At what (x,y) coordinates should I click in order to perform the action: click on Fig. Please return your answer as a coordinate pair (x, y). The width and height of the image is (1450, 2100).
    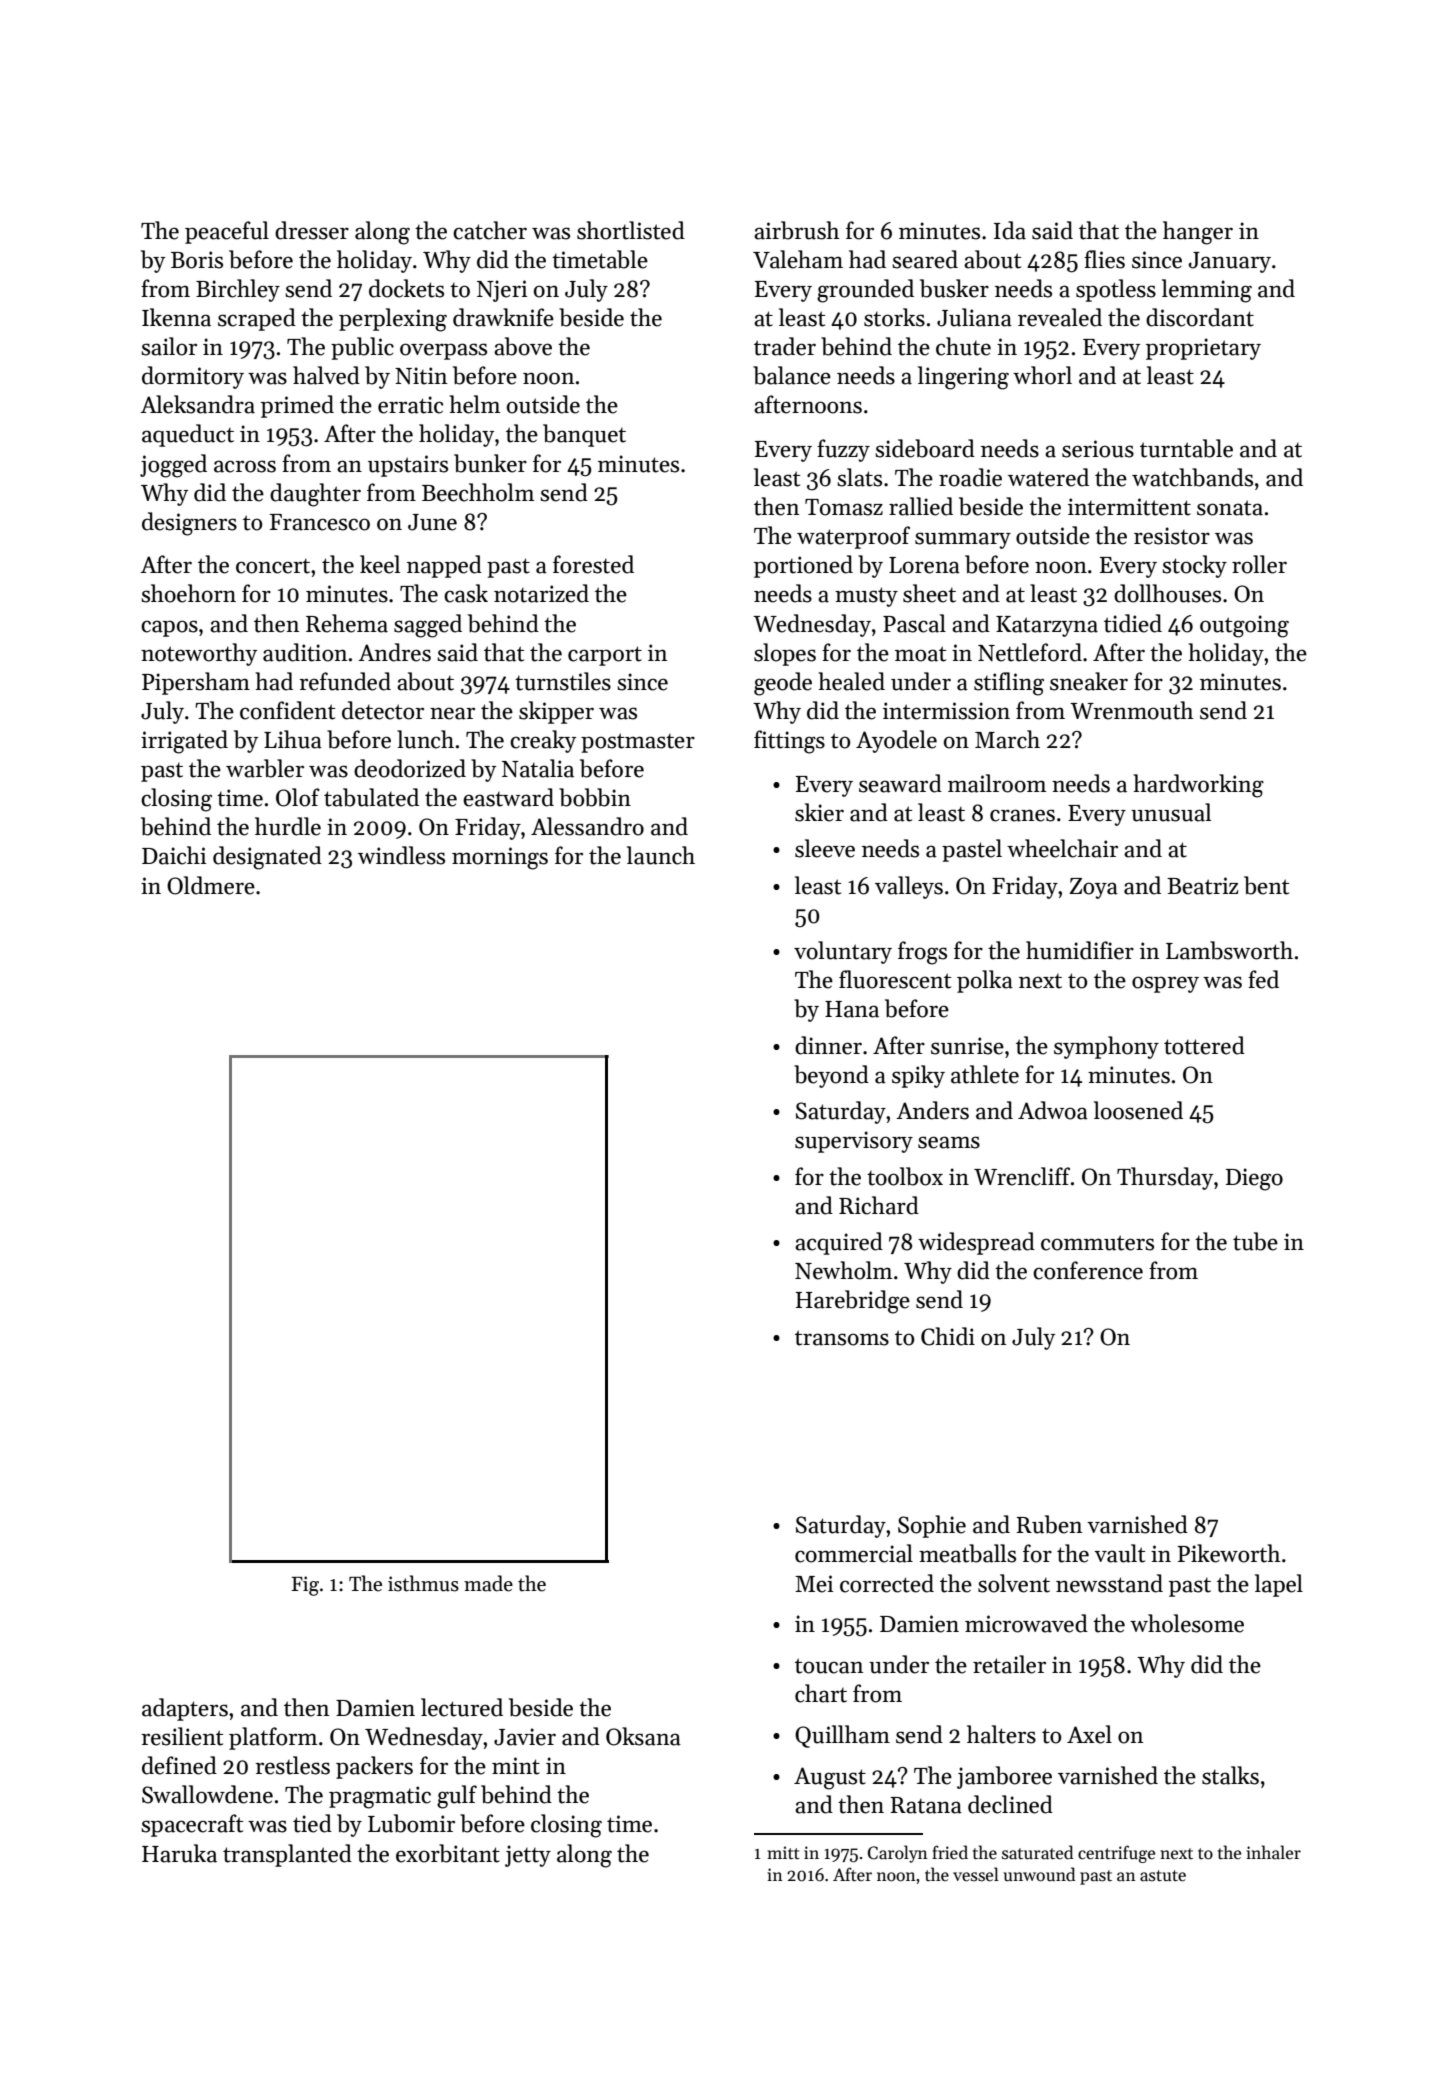
    Looking at the image, I should click on (305, 1586).
